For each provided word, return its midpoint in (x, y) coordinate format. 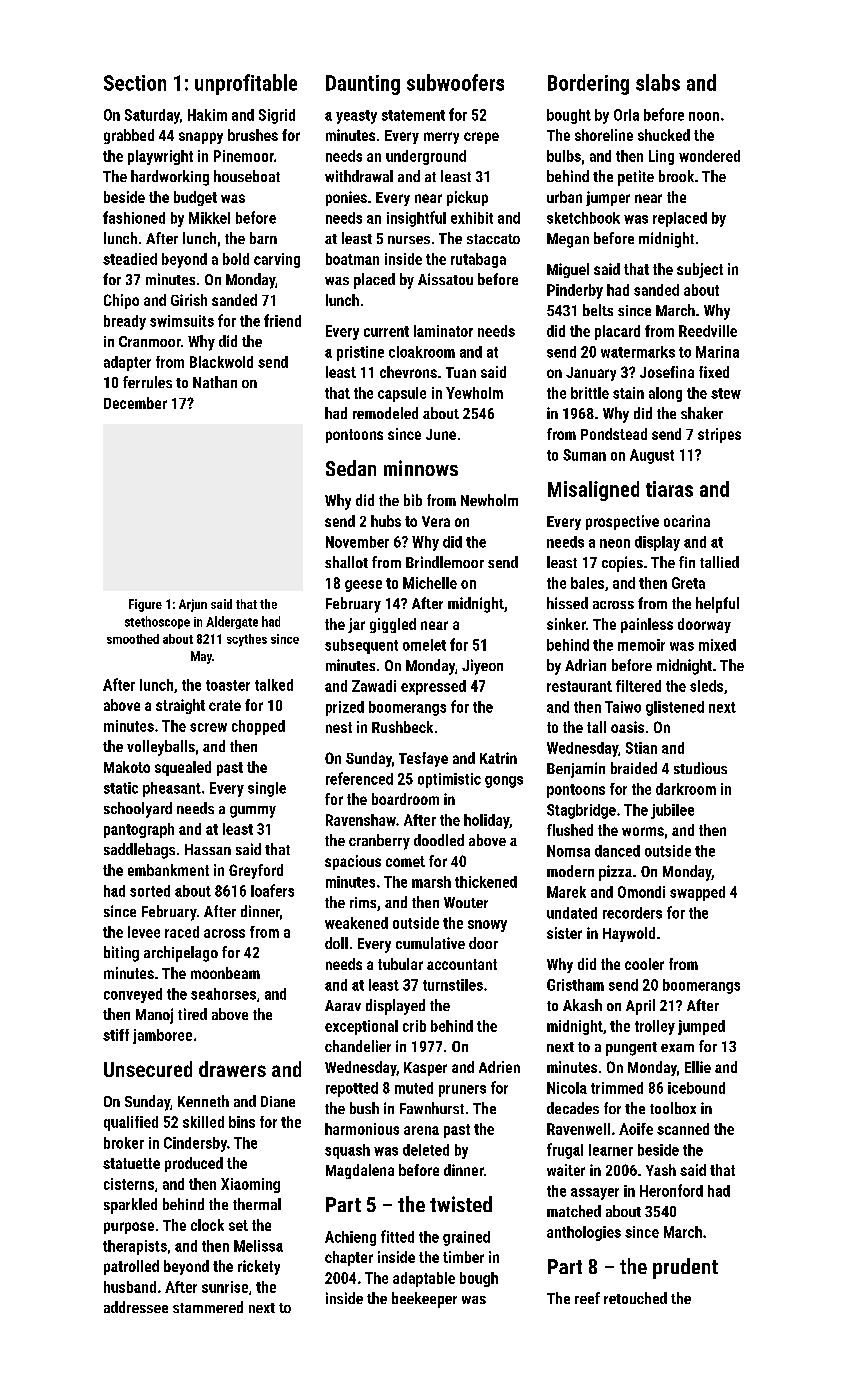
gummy (253, 812)
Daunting (363, 85)
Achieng (350, 1238)
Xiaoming (250, 1185)
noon (704, 116)
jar (356, 625)
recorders (632, 913)
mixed (717, 645)
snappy (201, 138)
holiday (486, 821)
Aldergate (232, 622)
